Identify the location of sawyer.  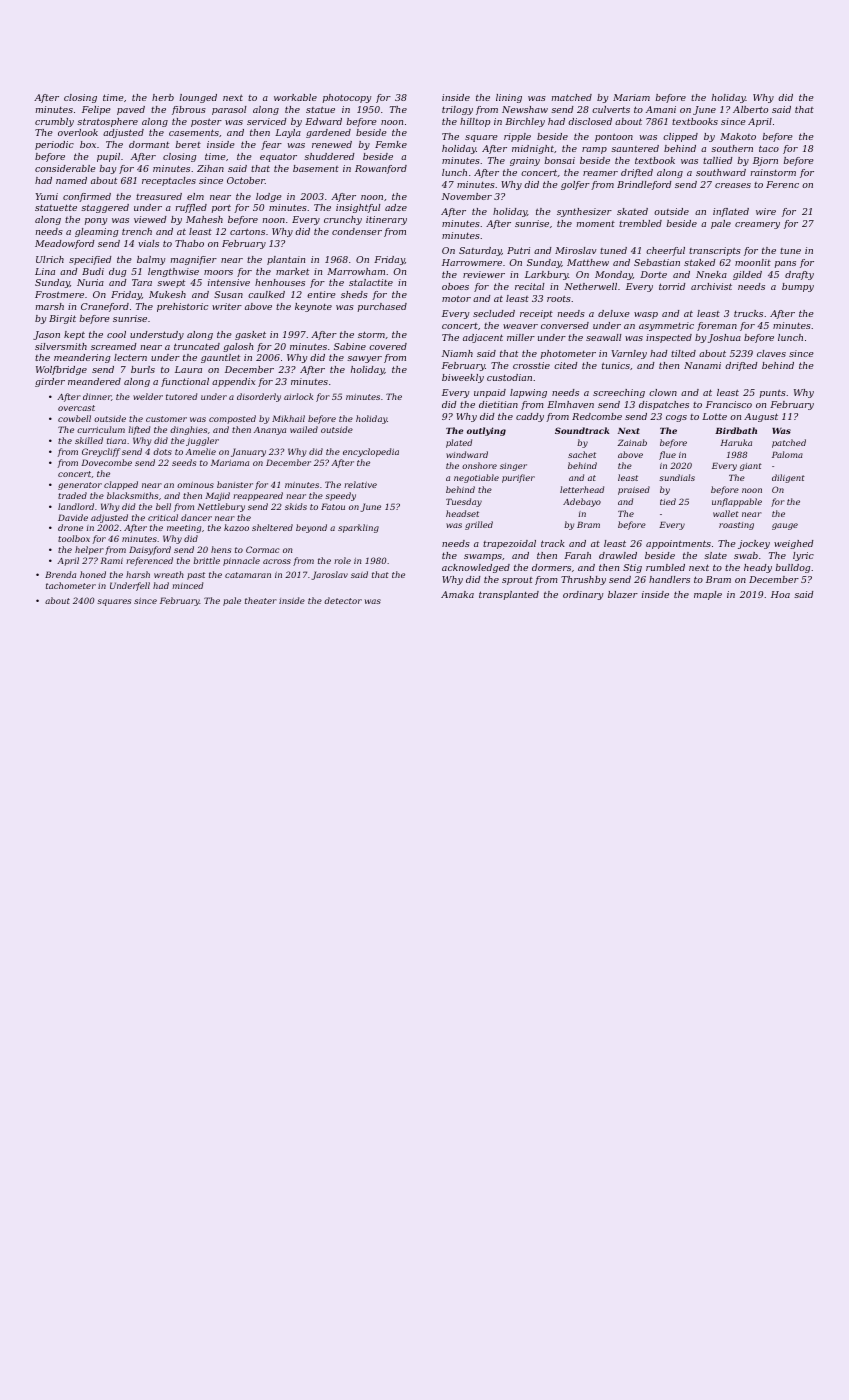
(364, 359).
